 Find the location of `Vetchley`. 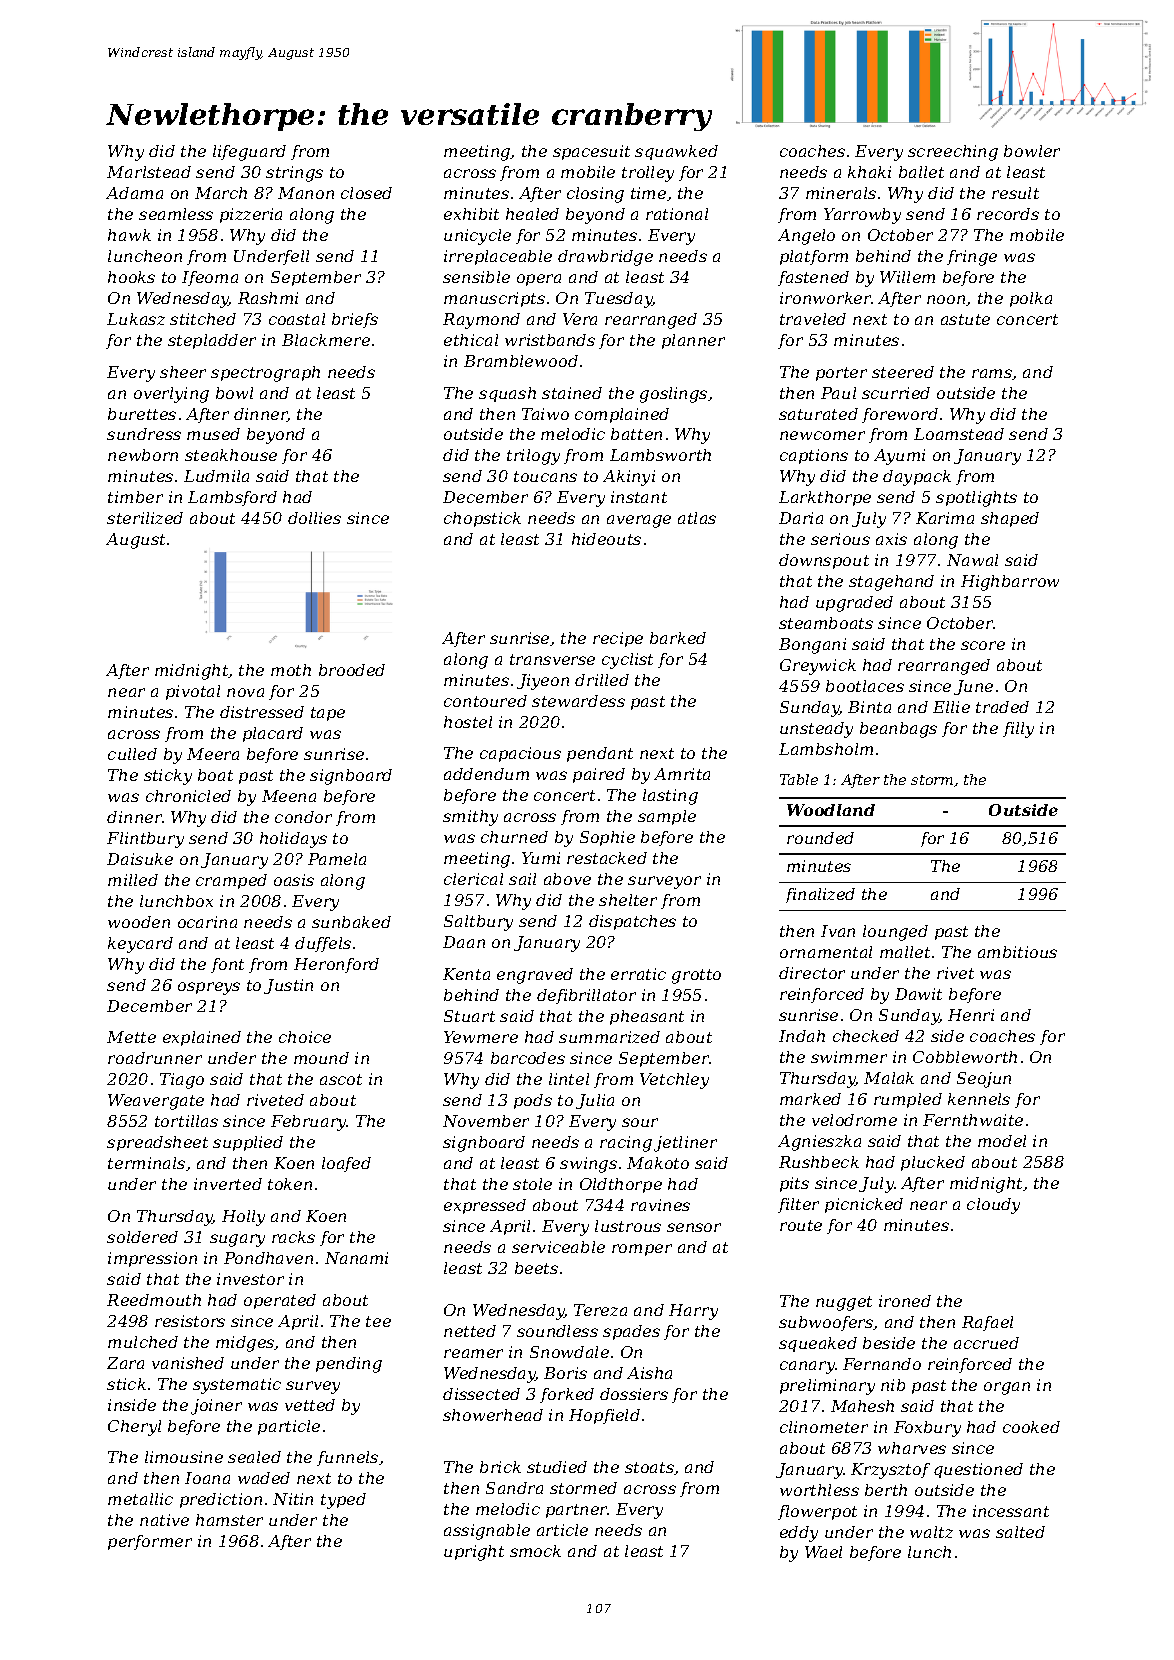

Vetchley is located at coordinates (674, 1081).
